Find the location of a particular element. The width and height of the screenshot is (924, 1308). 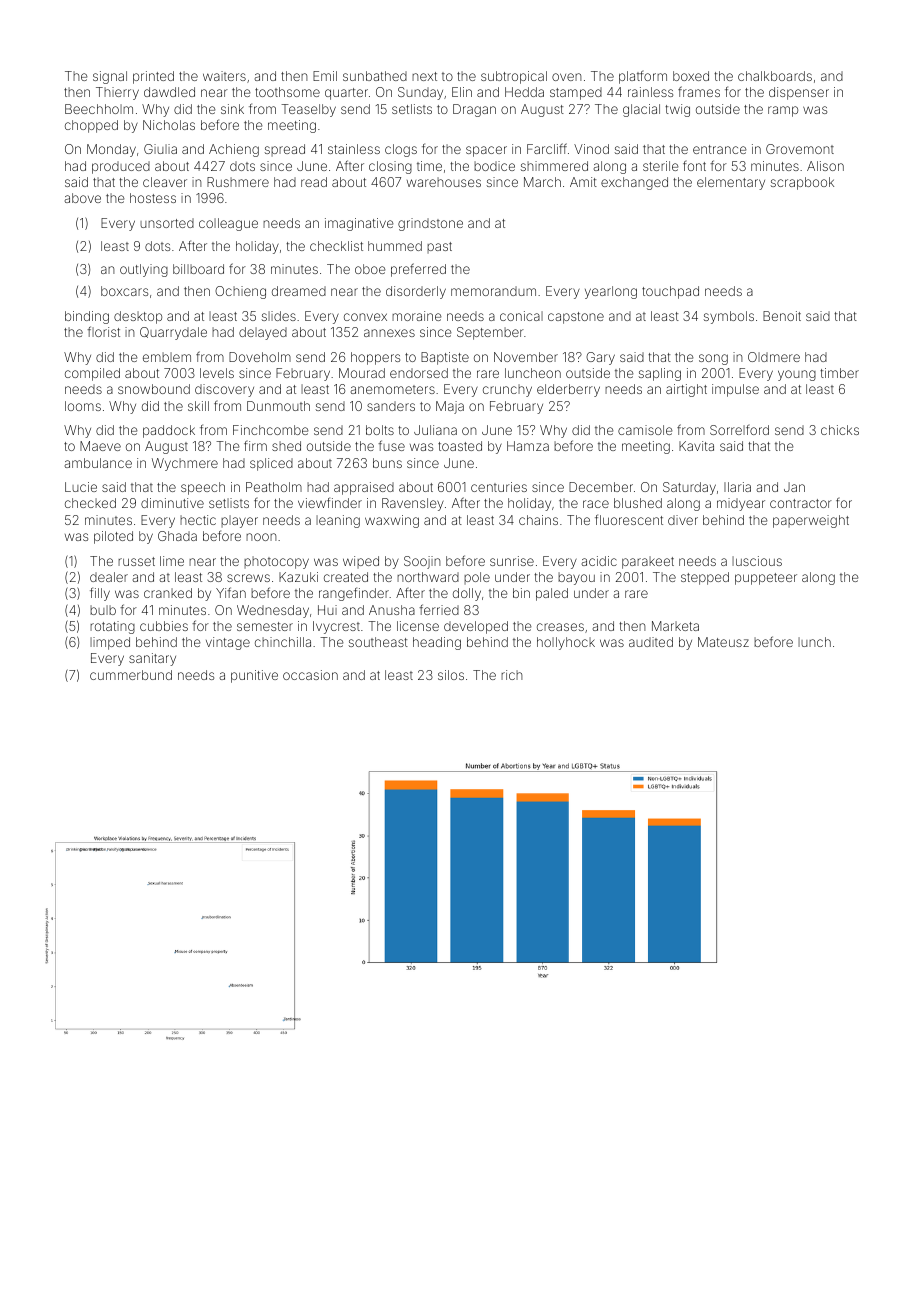

Mateusz is located at coordinates (723, 642).
